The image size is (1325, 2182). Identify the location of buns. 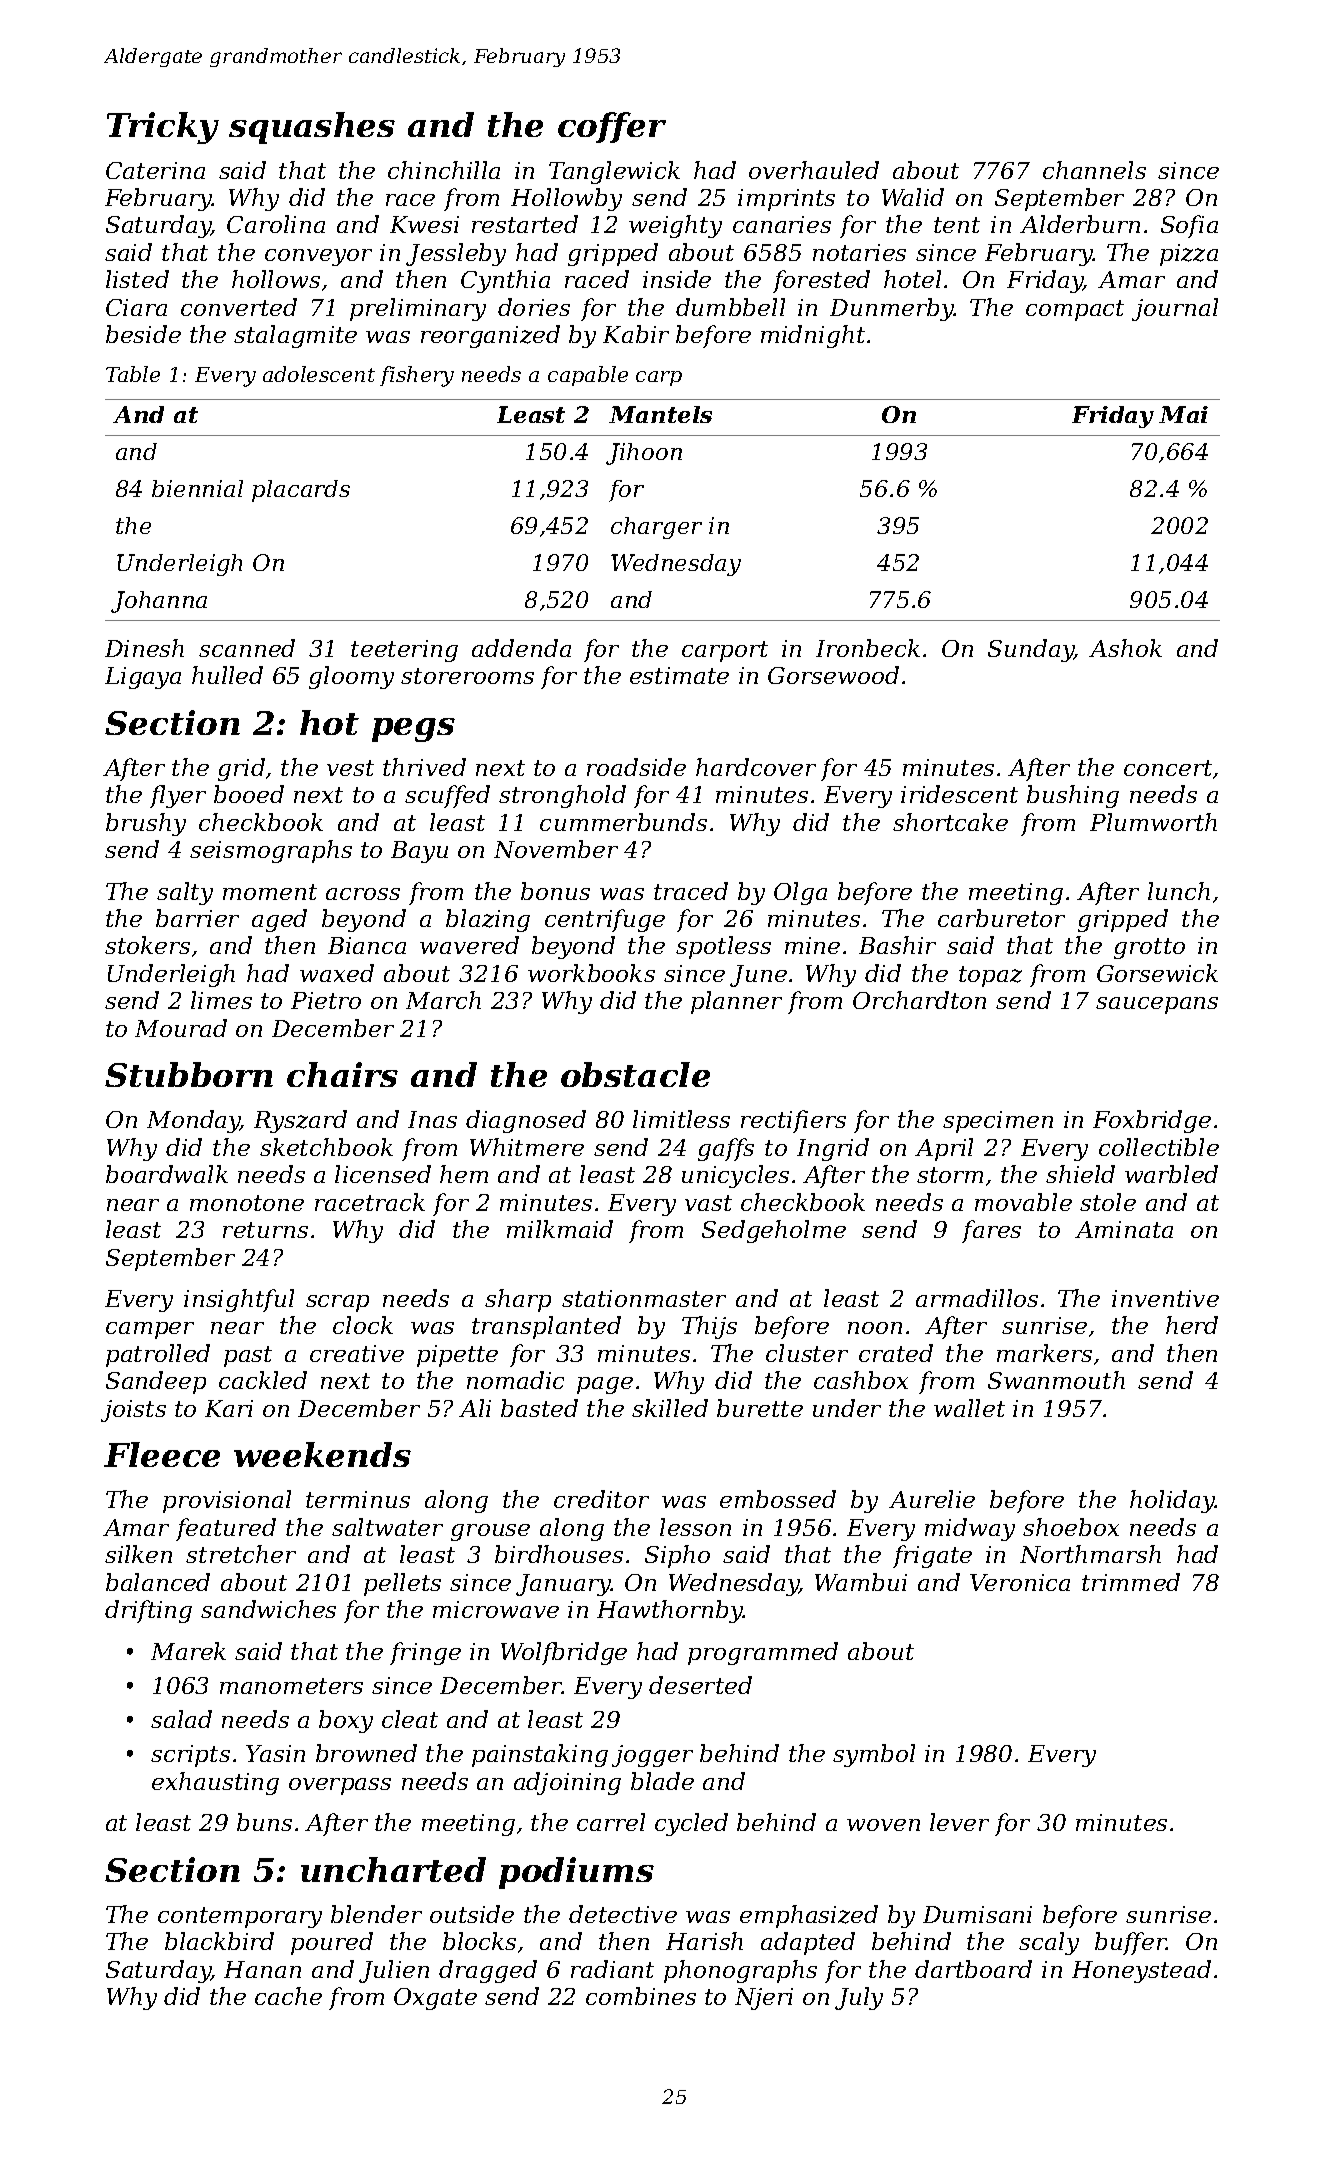
(264, 1822).
